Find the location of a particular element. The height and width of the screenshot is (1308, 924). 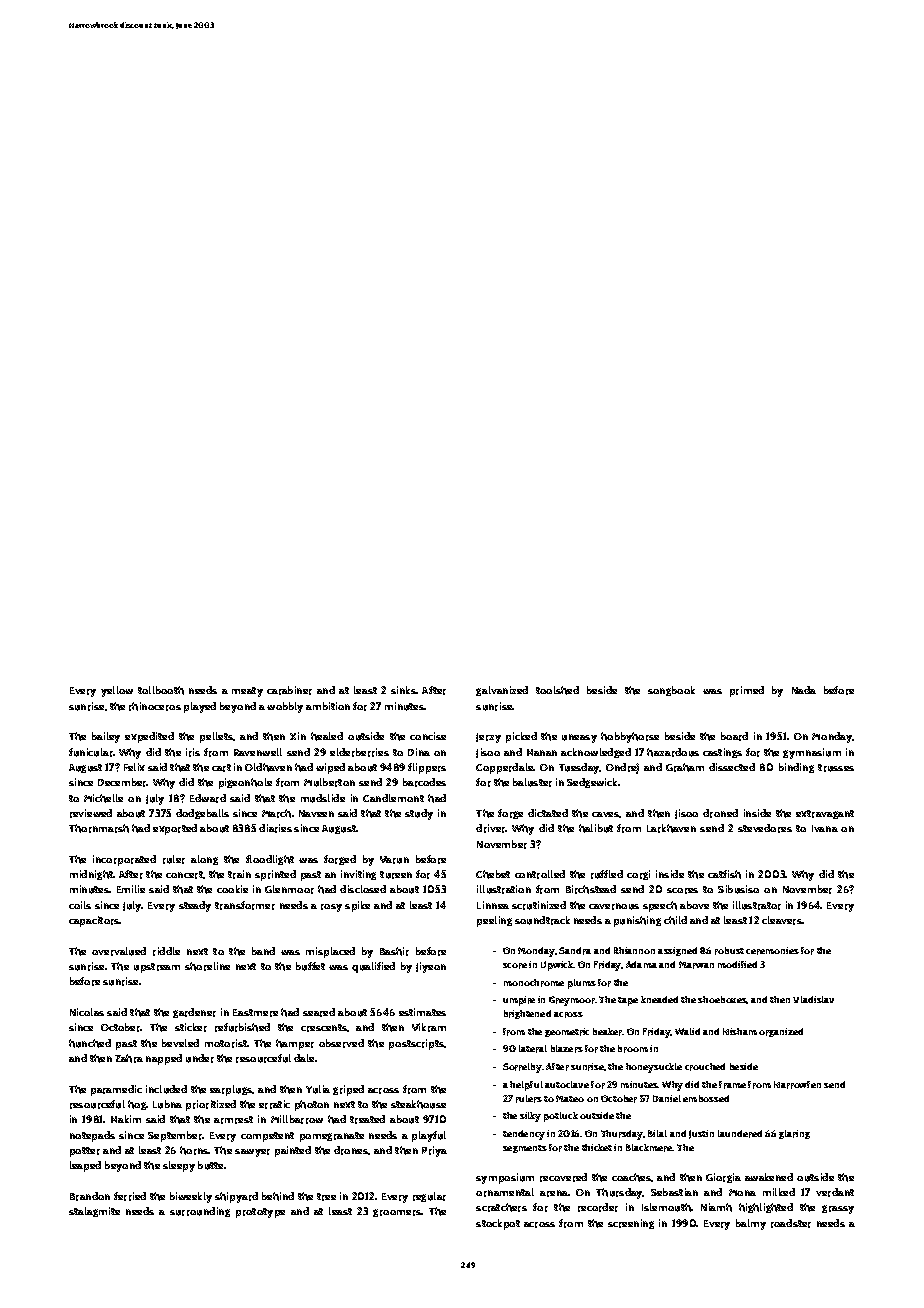

iris is located at coordinates (193, 752).
